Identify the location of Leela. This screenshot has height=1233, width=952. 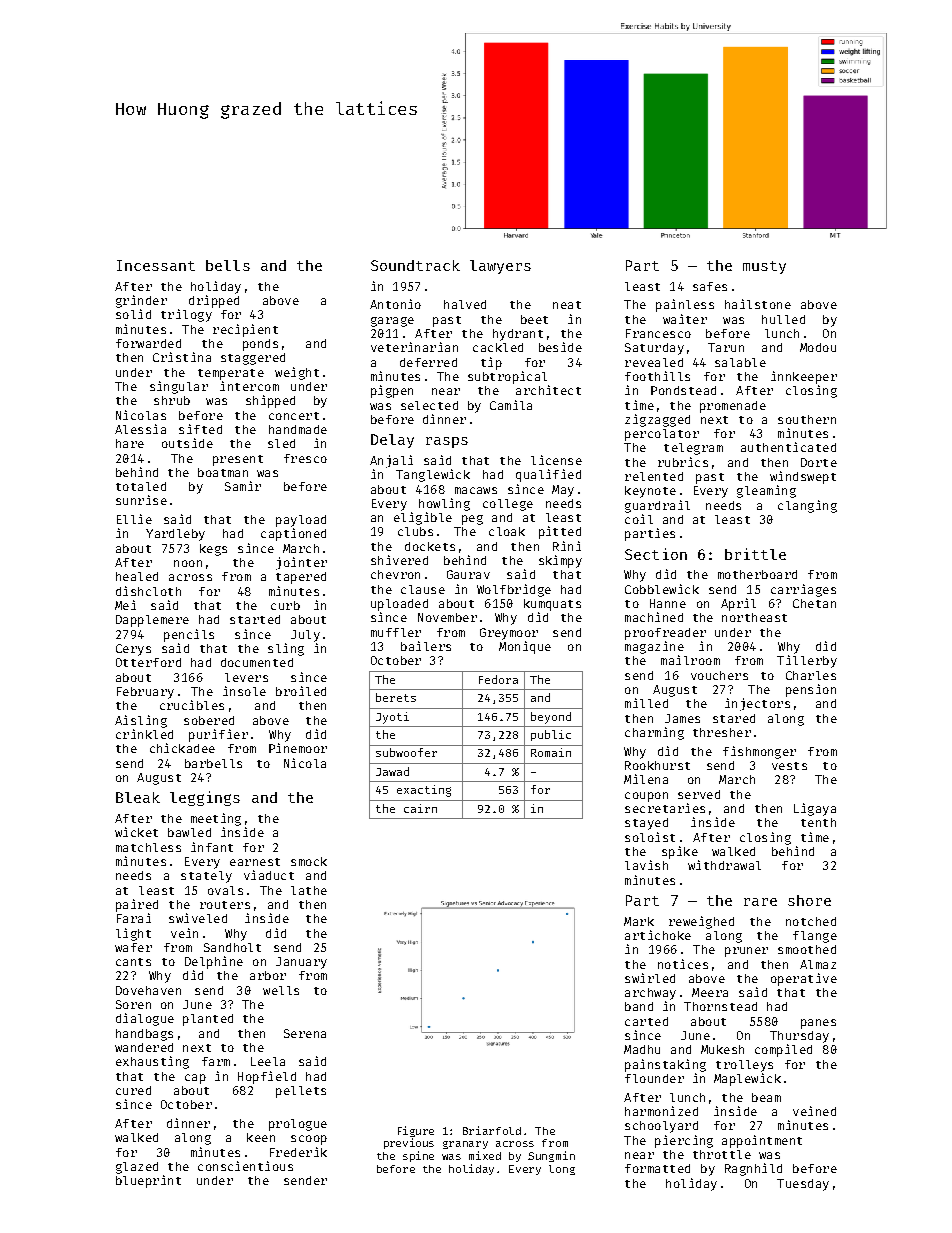
(268, 1061).
